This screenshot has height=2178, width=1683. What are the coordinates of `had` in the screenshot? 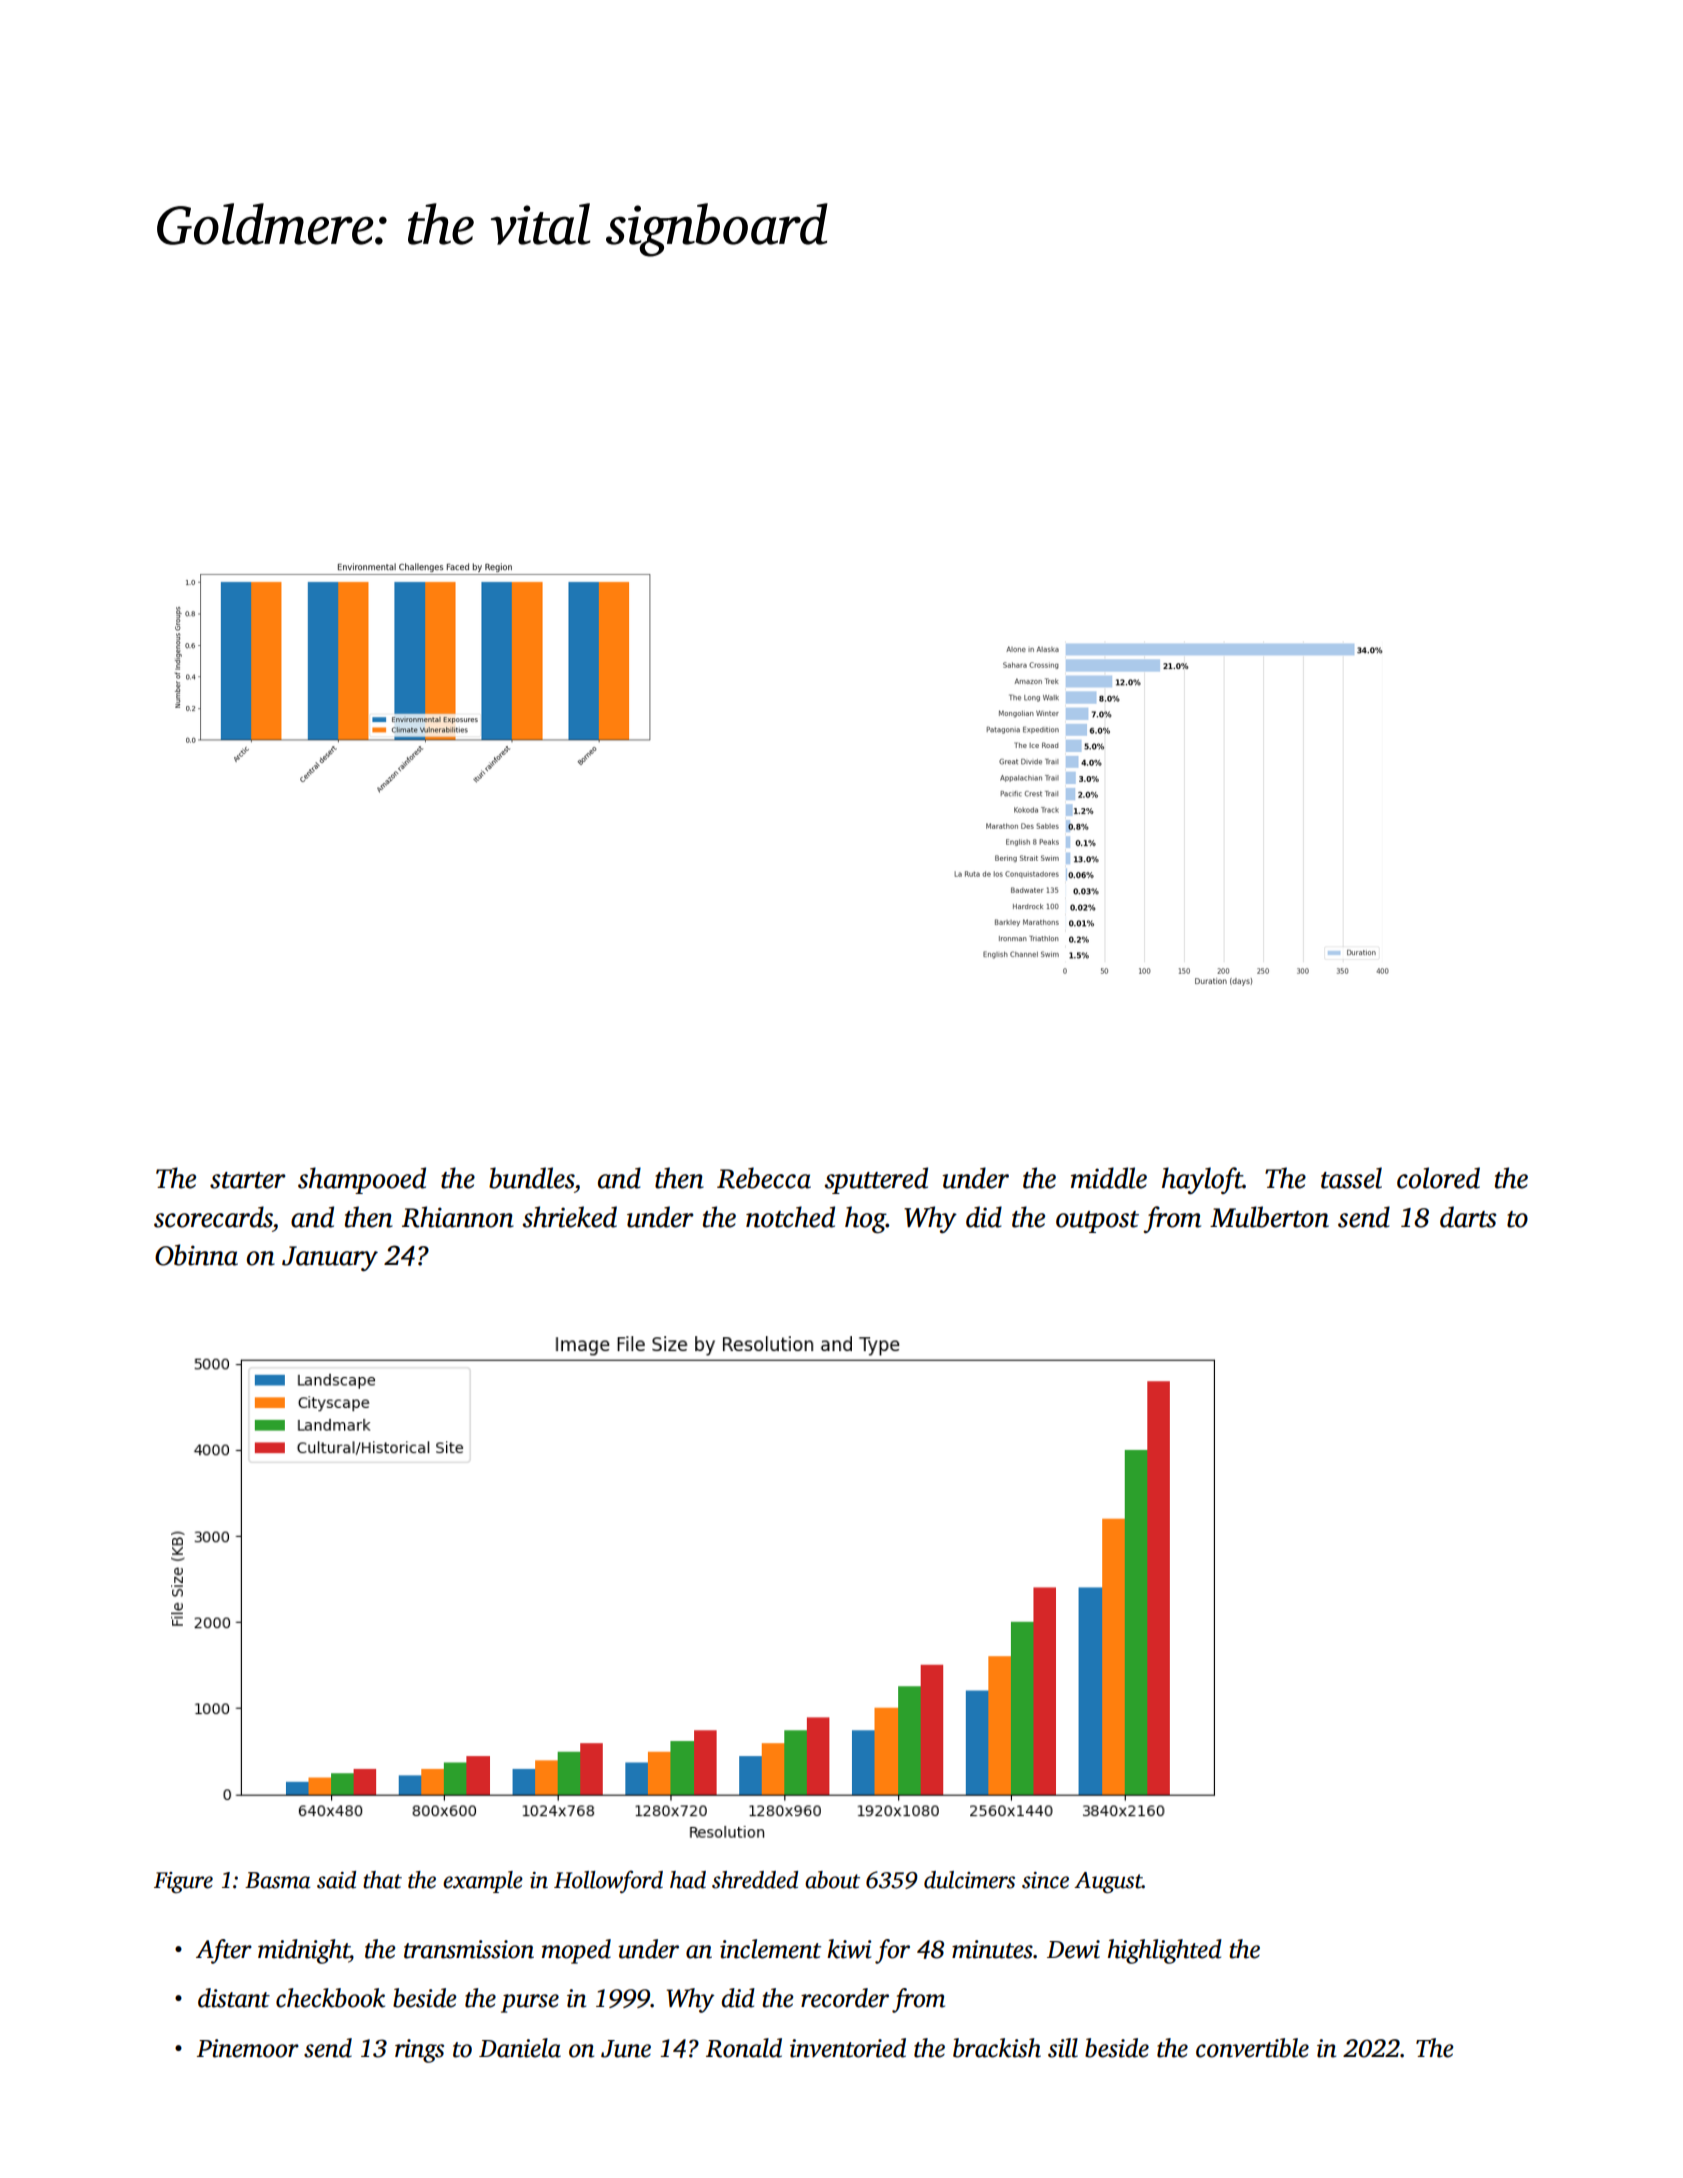 It's located at (688, 1880).
